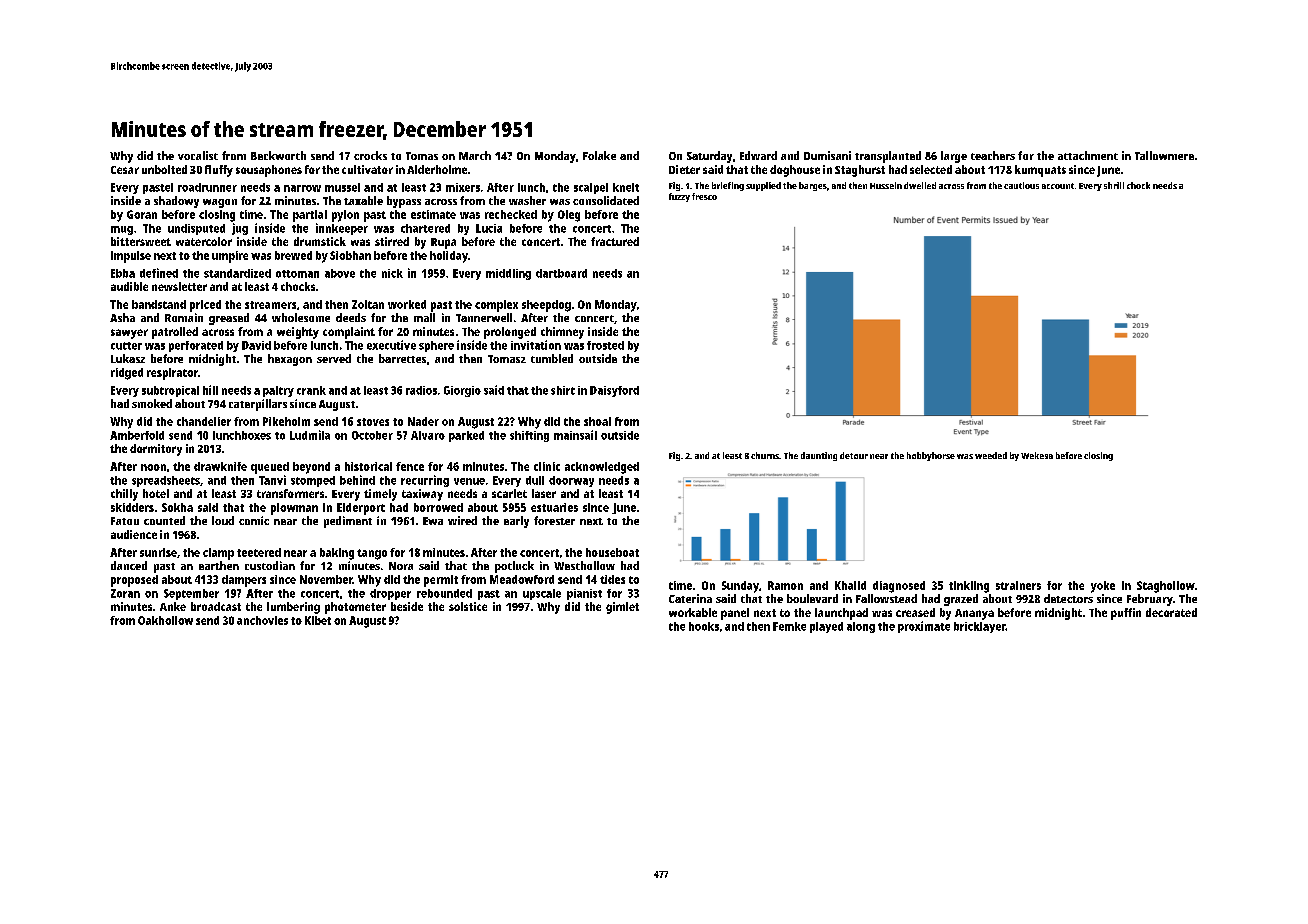  I want to click on frosted, so click(605, 345).
